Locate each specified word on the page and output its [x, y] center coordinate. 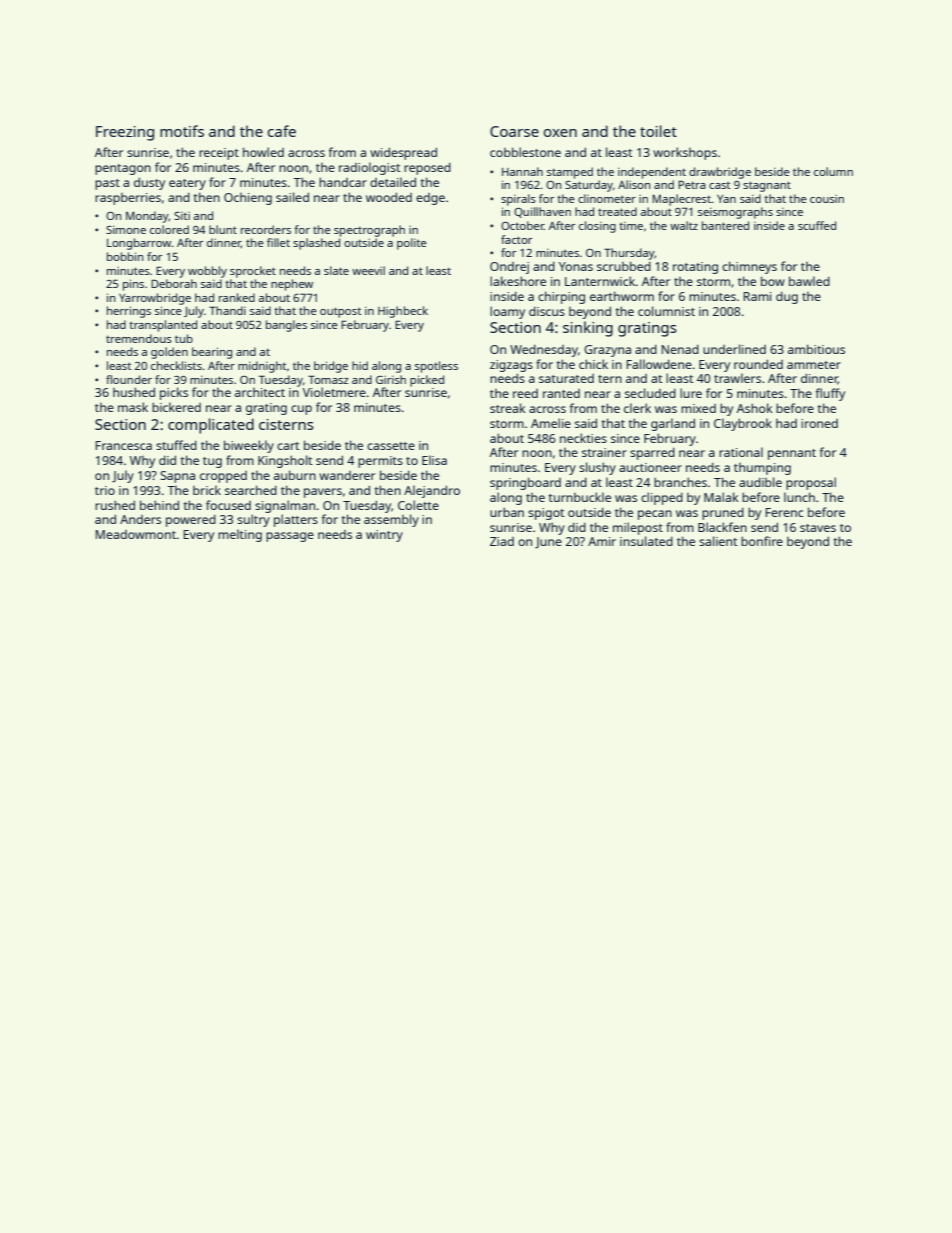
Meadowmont [136, 534]
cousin [827, 199]
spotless [436, 367]
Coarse [514, 131]
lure [691, 393]
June [548, 543]
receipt [219, 154]
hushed [134, 392]
